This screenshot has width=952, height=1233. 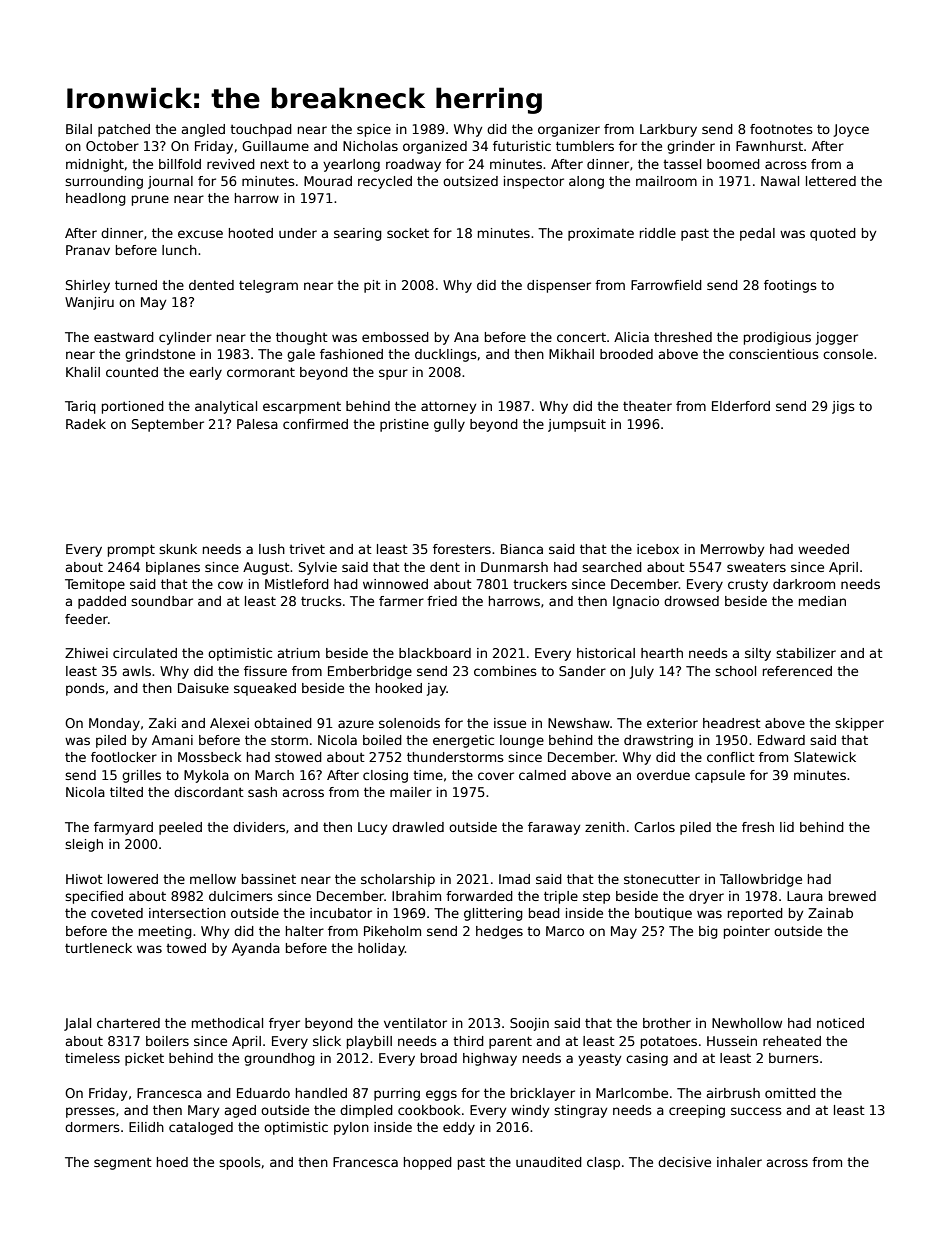 What do you see at coordinates (231, 164) in the screenshot?
I see `revived` at bounding box center [231, 164].
